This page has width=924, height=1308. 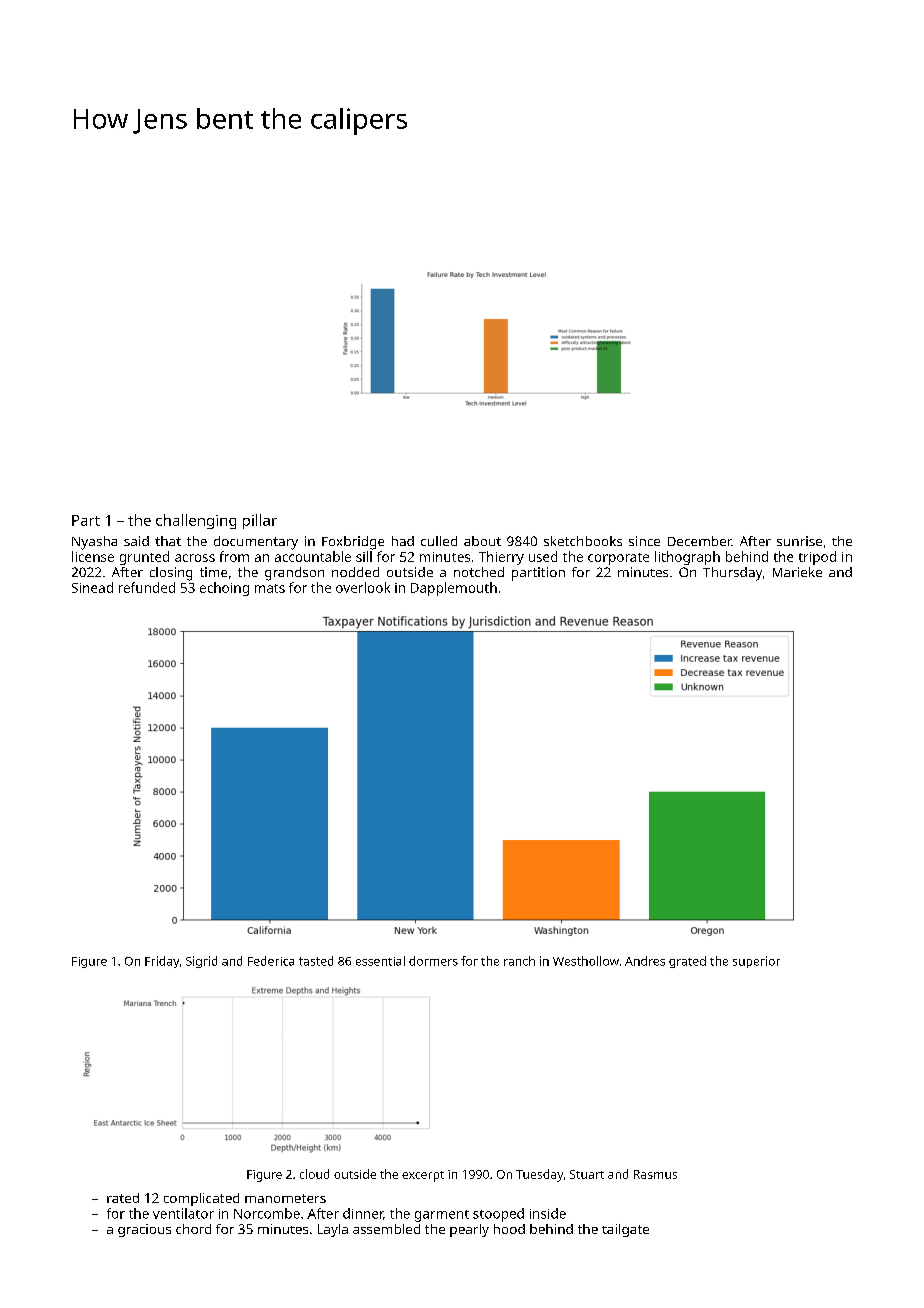 I want to click on Stuart, so click(x=587, y=1174).
